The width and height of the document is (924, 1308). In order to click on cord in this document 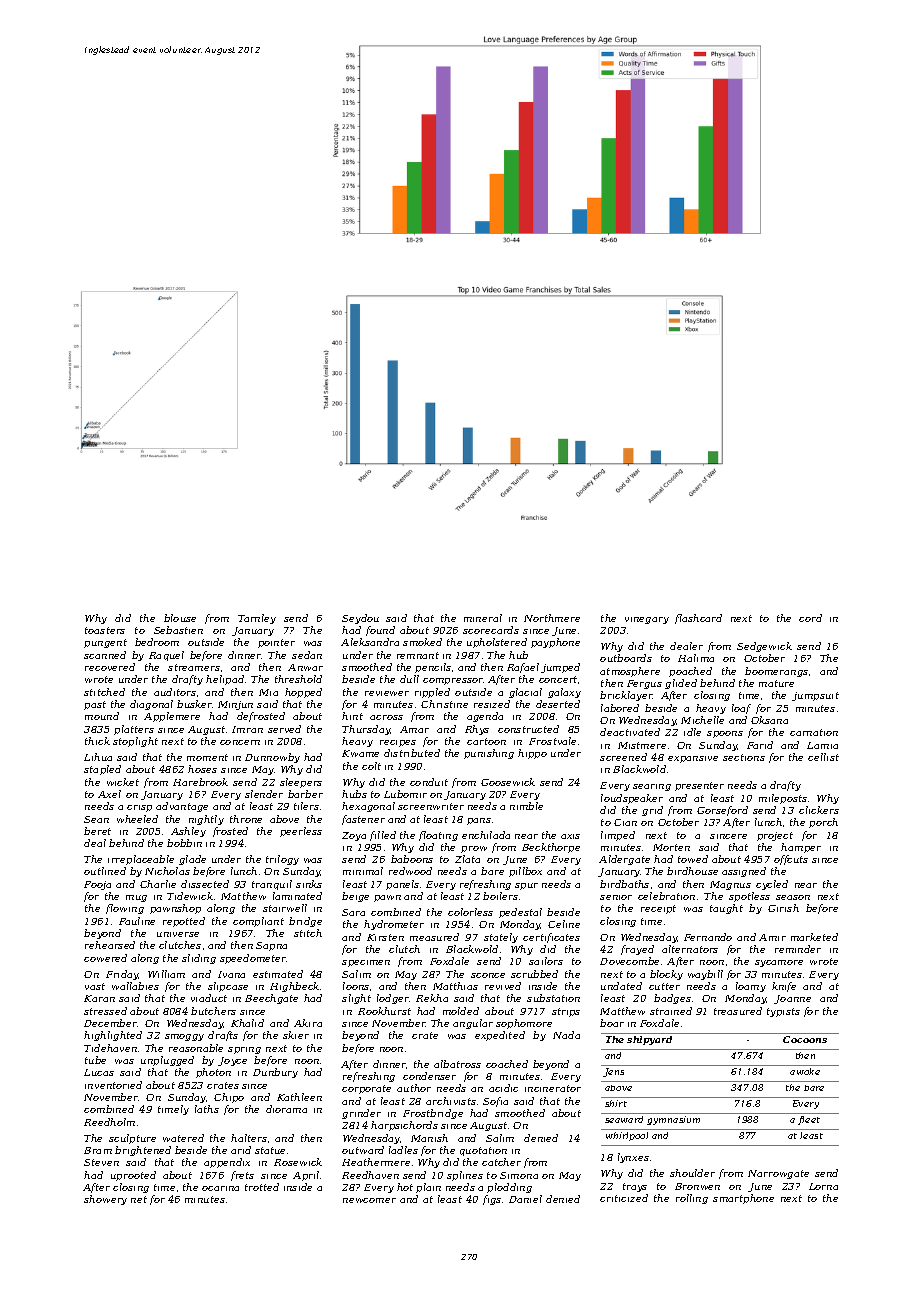, I will do `click(810, 618)`.
